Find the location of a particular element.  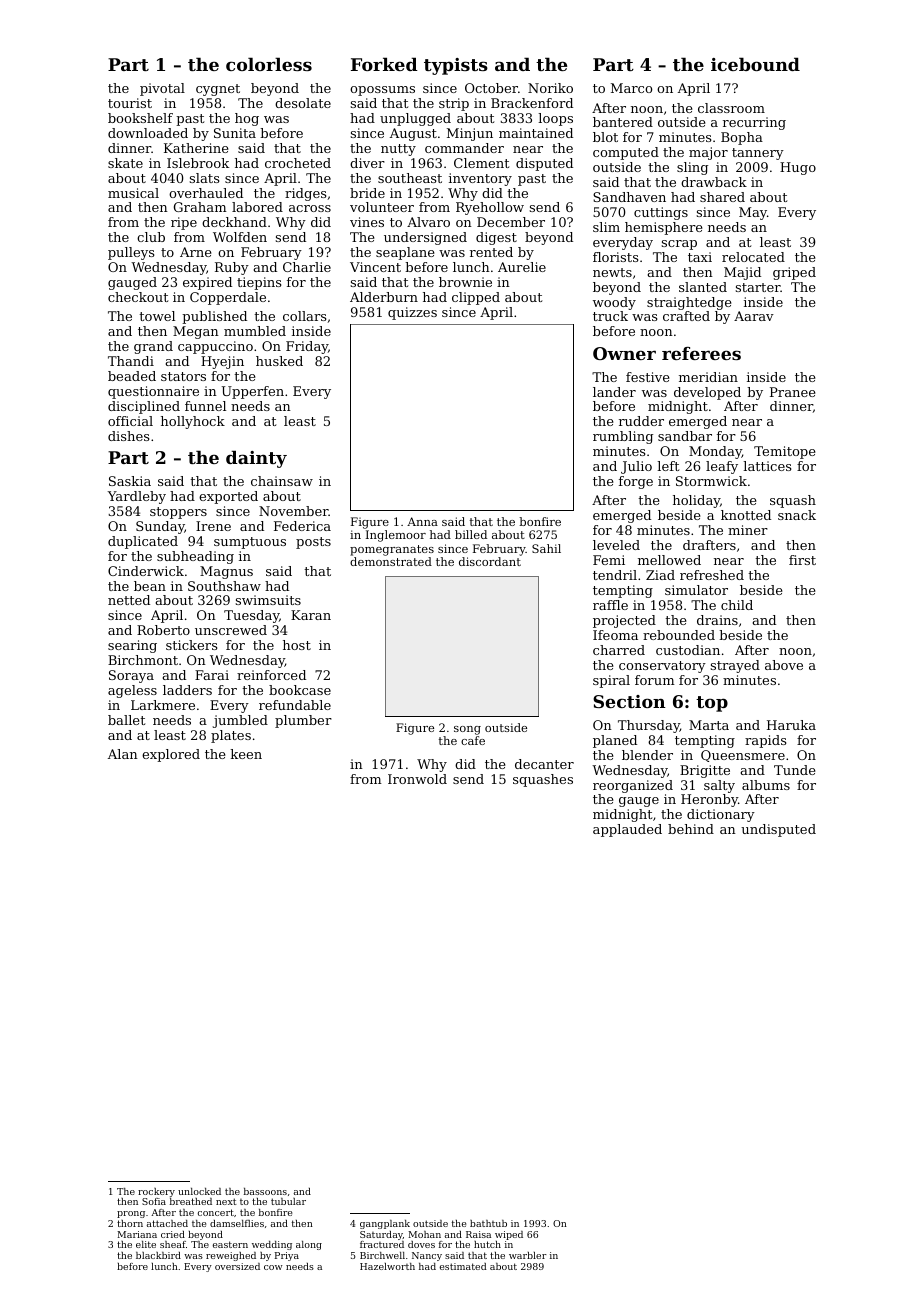

Ironwold is located at coordinates (417, 779).
